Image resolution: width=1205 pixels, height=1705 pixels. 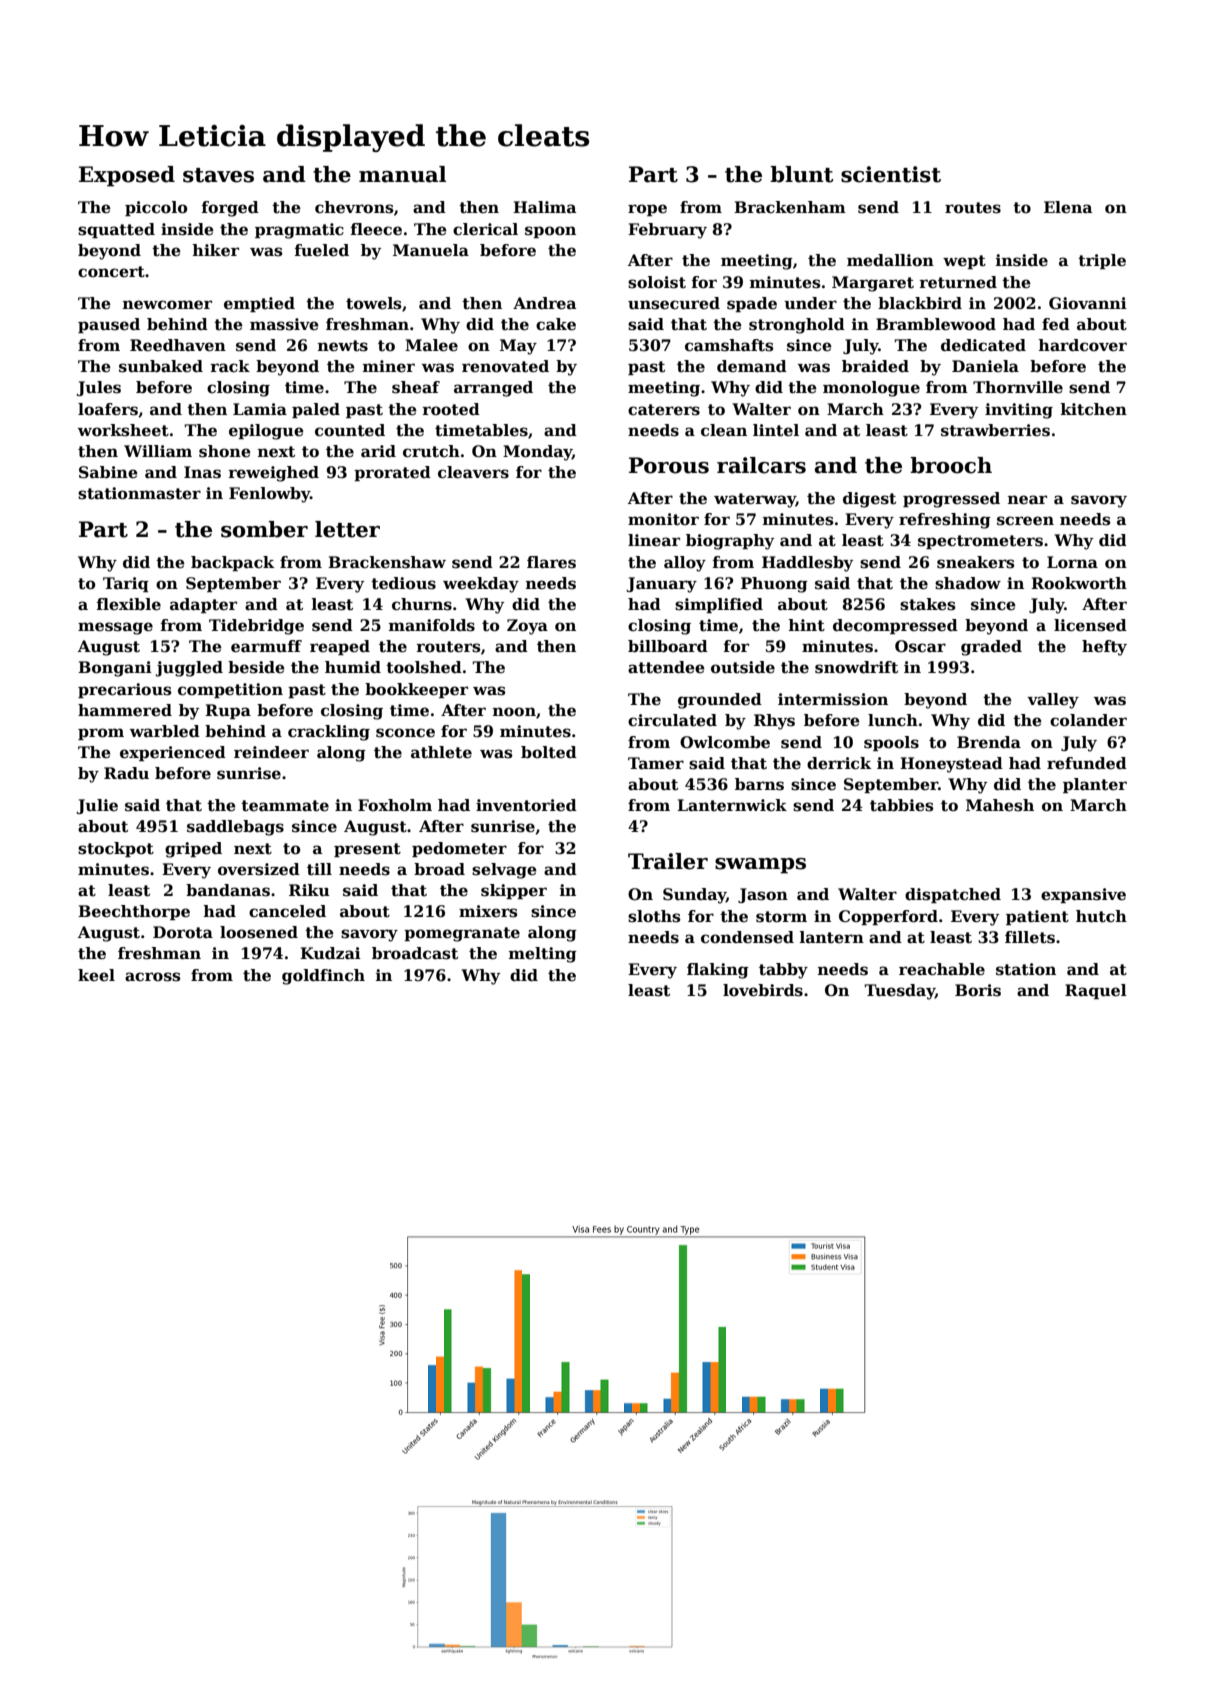 What do you see at coordinates (402, 174) in the image?
I see `manual` at bounding box center [402, 174].
